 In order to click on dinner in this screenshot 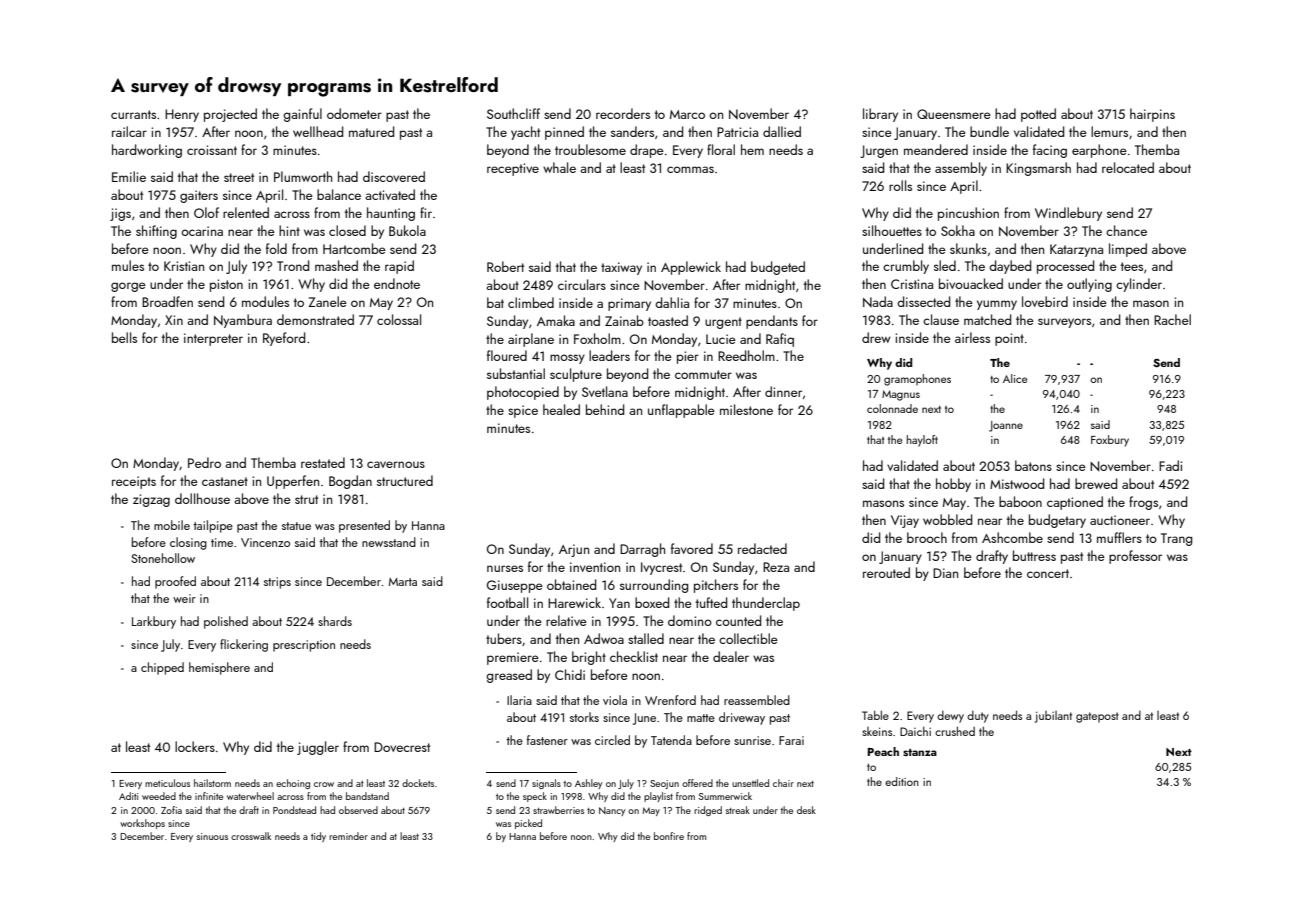, I will do `click(783, 391)`.
